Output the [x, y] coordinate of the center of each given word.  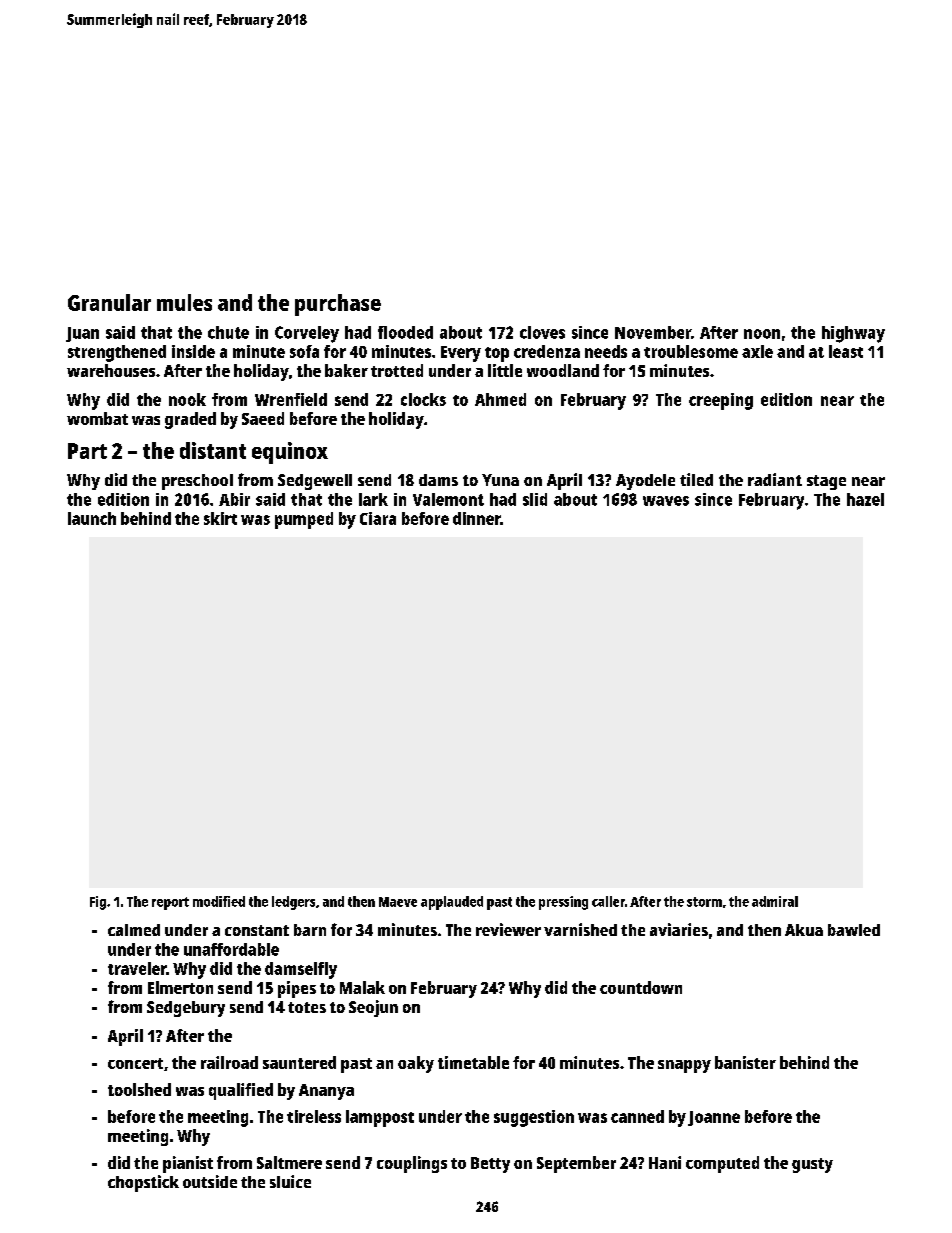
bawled [854, 930]
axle [757, 351]
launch [92, 518]
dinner [477, 518]
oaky [416, 1064]
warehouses [111, 370]
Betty [490, 1165]
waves [666, 501]
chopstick [143, 1183]
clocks [423, 399]
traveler [137, 968]
